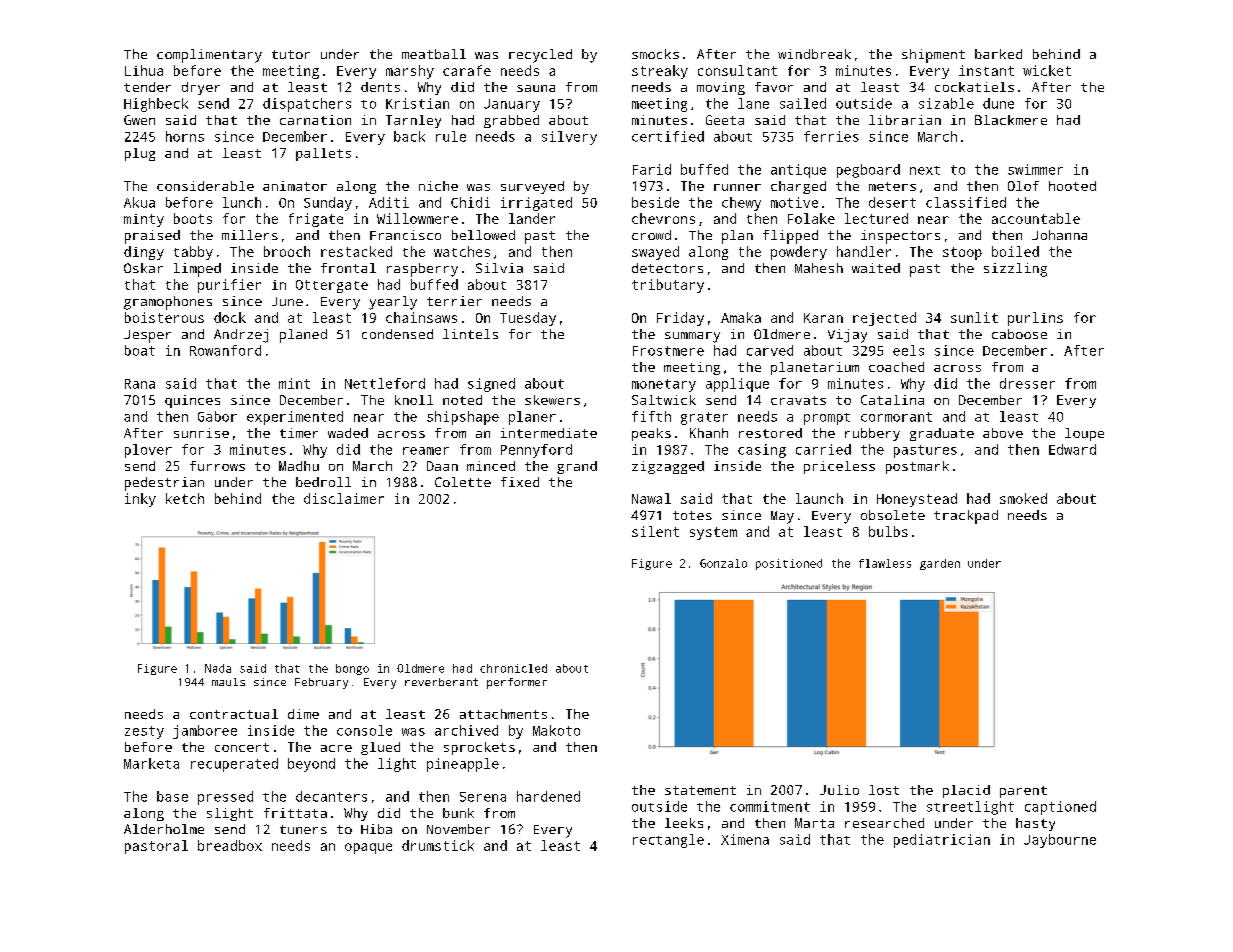 Image resolution: width=1233 pixels, height=952 pixels. I want to click on breadbox, so click(230, 845).
